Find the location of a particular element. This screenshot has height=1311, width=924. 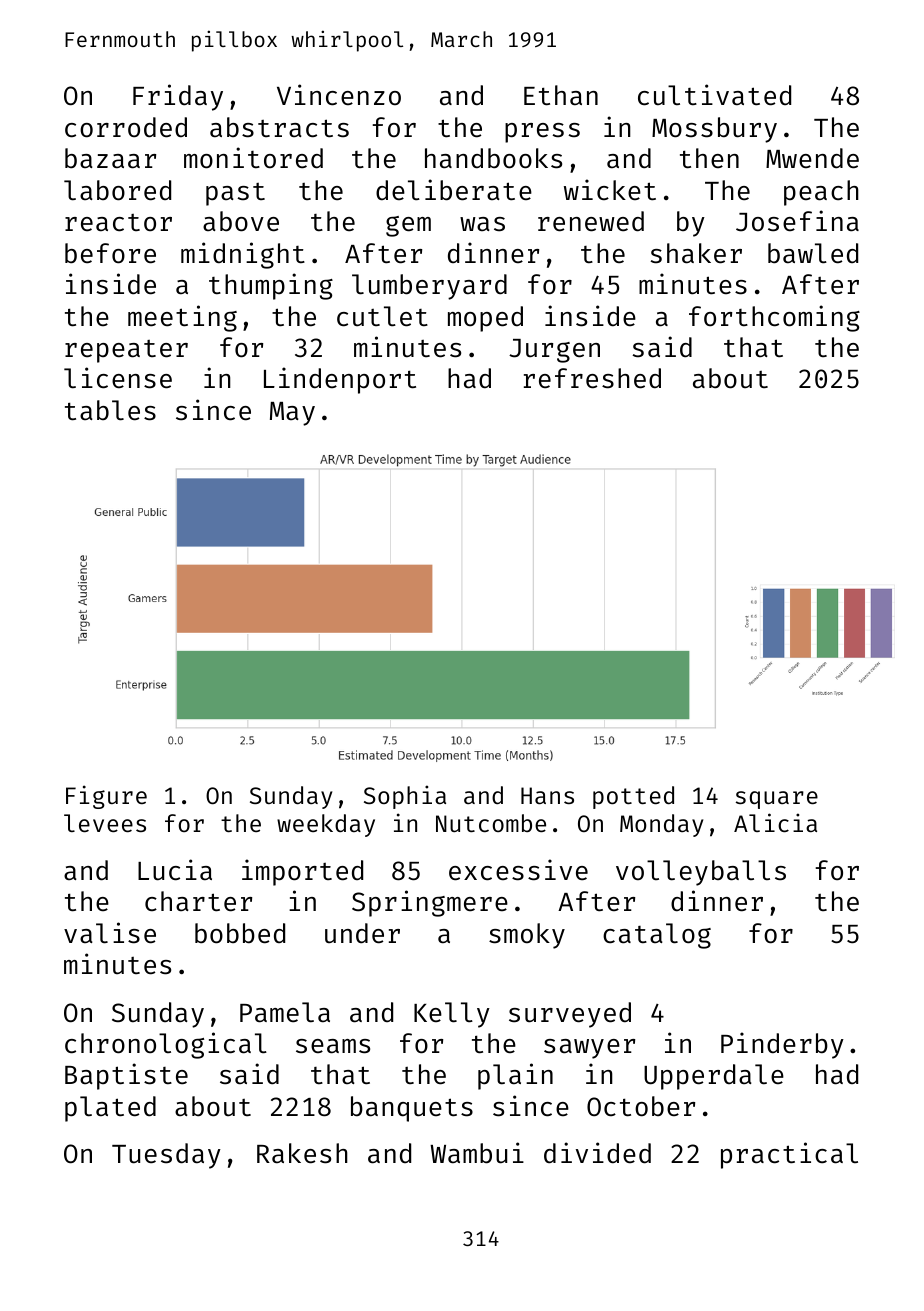

forthcoming is located at coordinates (774, 318).
